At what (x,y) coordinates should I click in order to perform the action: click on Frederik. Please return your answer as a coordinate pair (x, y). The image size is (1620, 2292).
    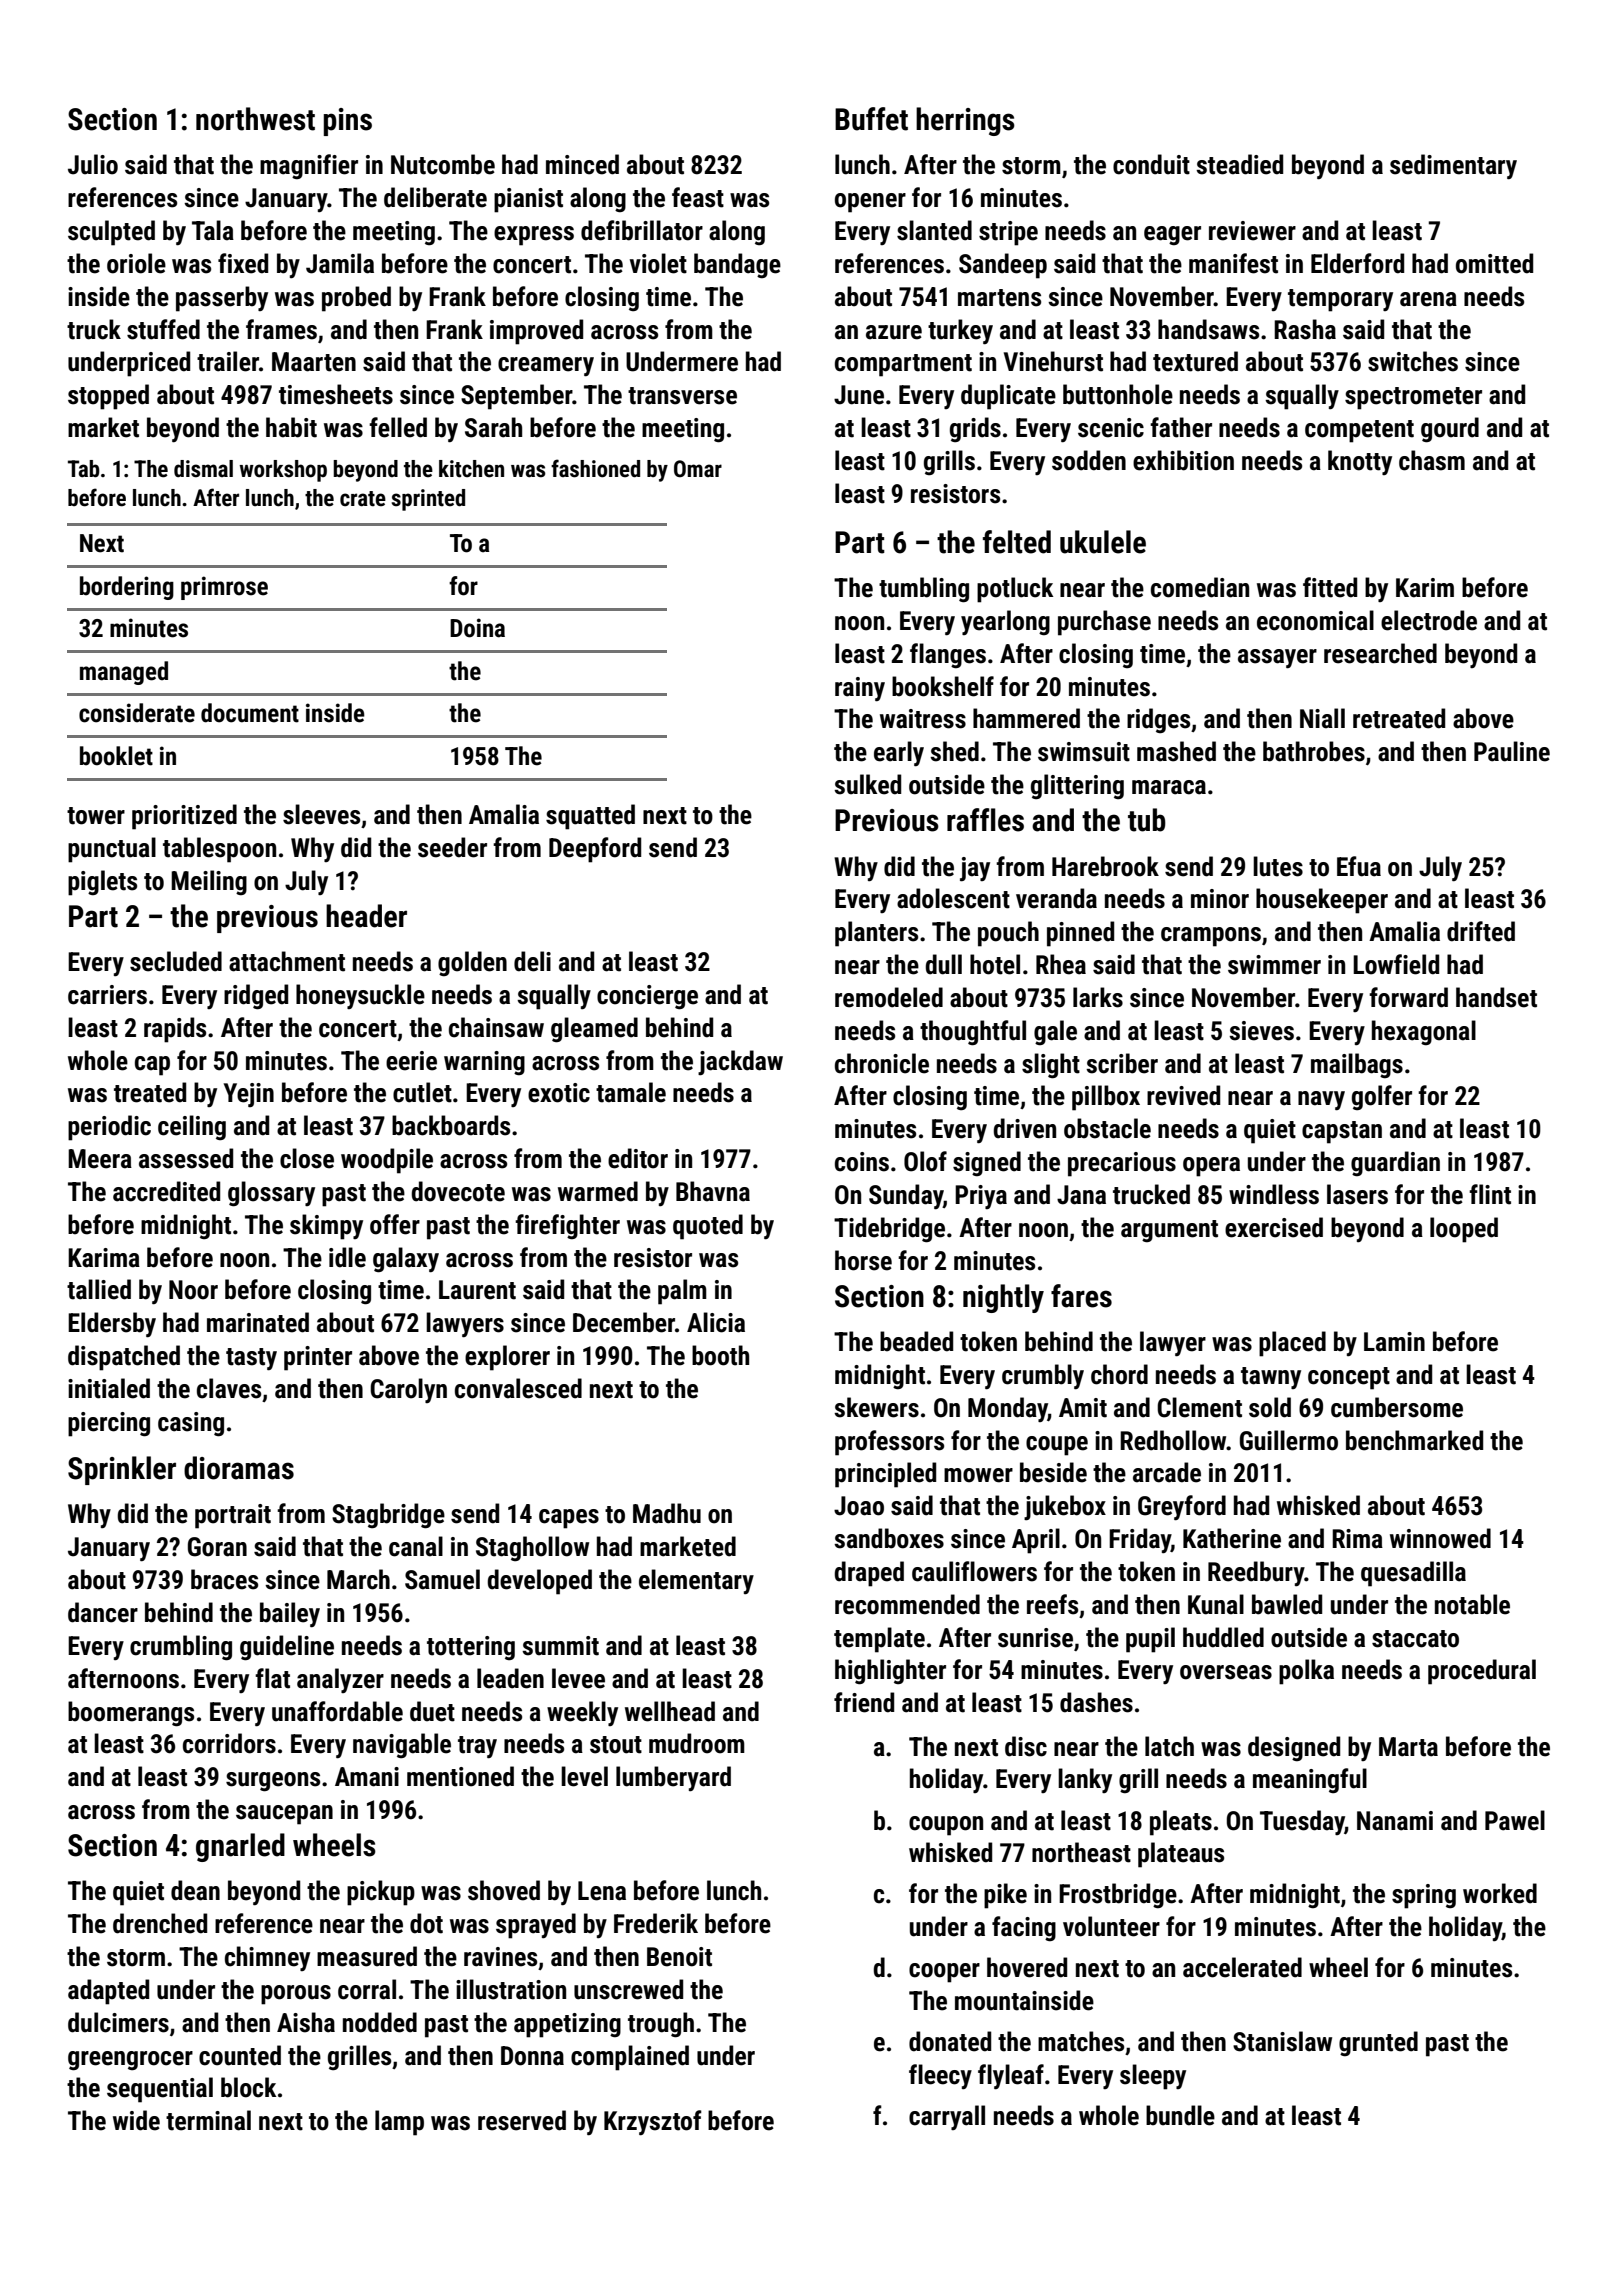
    Looking at the image, I should click on (656, 1923).
